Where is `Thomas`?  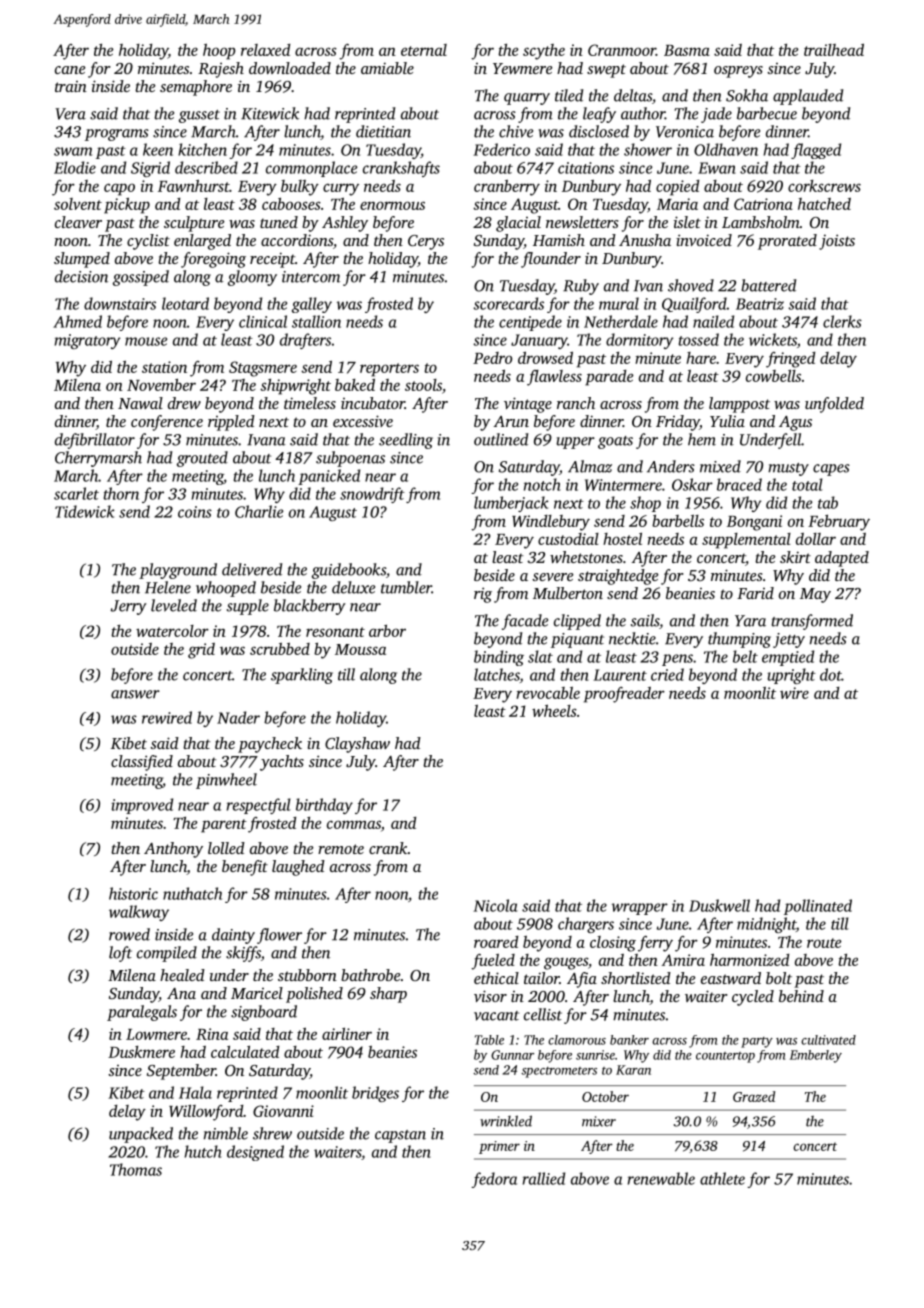
Thomas is located at coordinates (136, 1169).
